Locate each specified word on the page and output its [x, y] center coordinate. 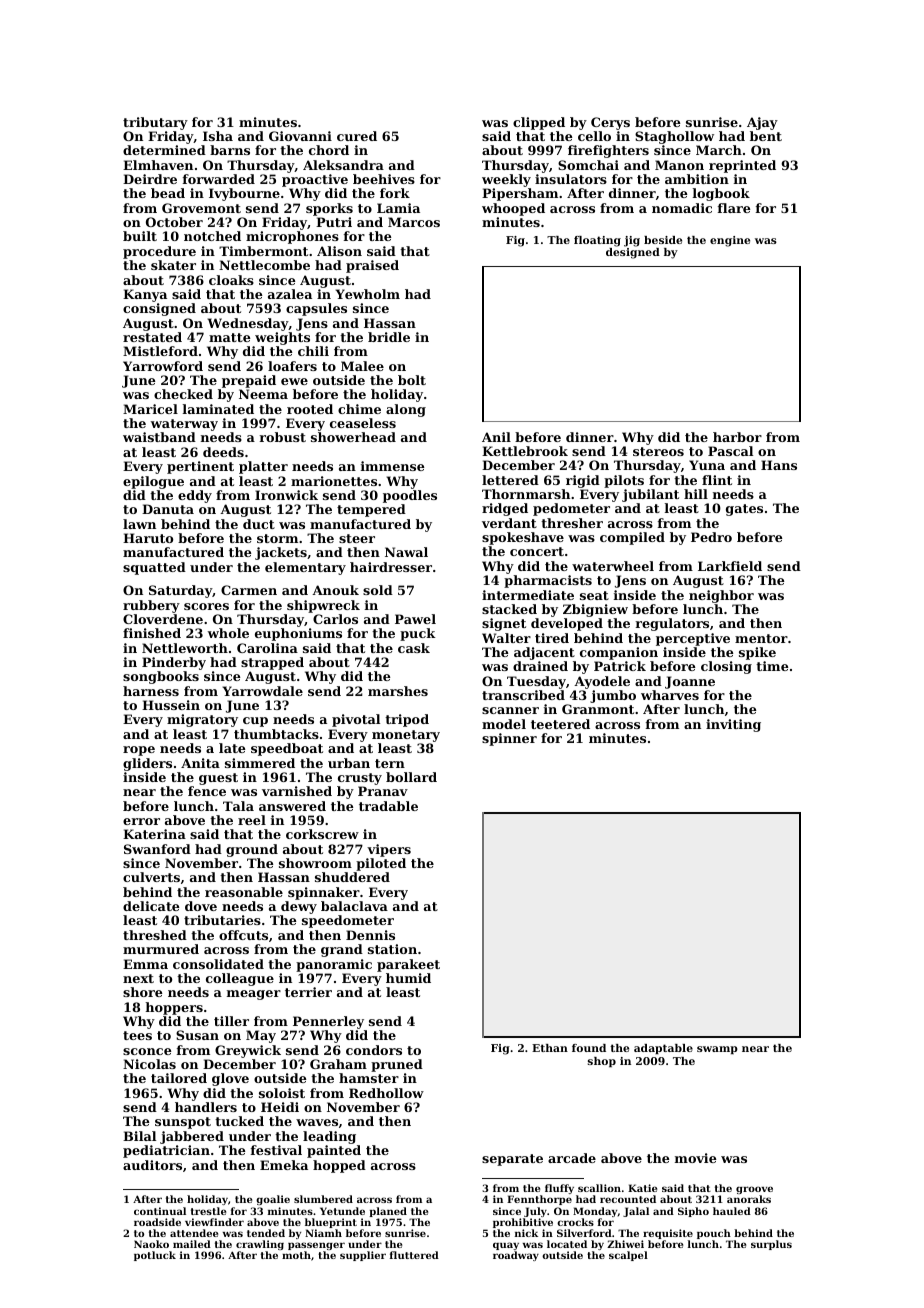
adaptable [663, 1049]
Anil [496, 437]
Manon [679, 165]
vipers [389, 850]
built [140, 236]
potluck [155, 1256]
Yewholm [367, 294]
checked [183, 394]
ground [252, 850]
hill [696, 494]
